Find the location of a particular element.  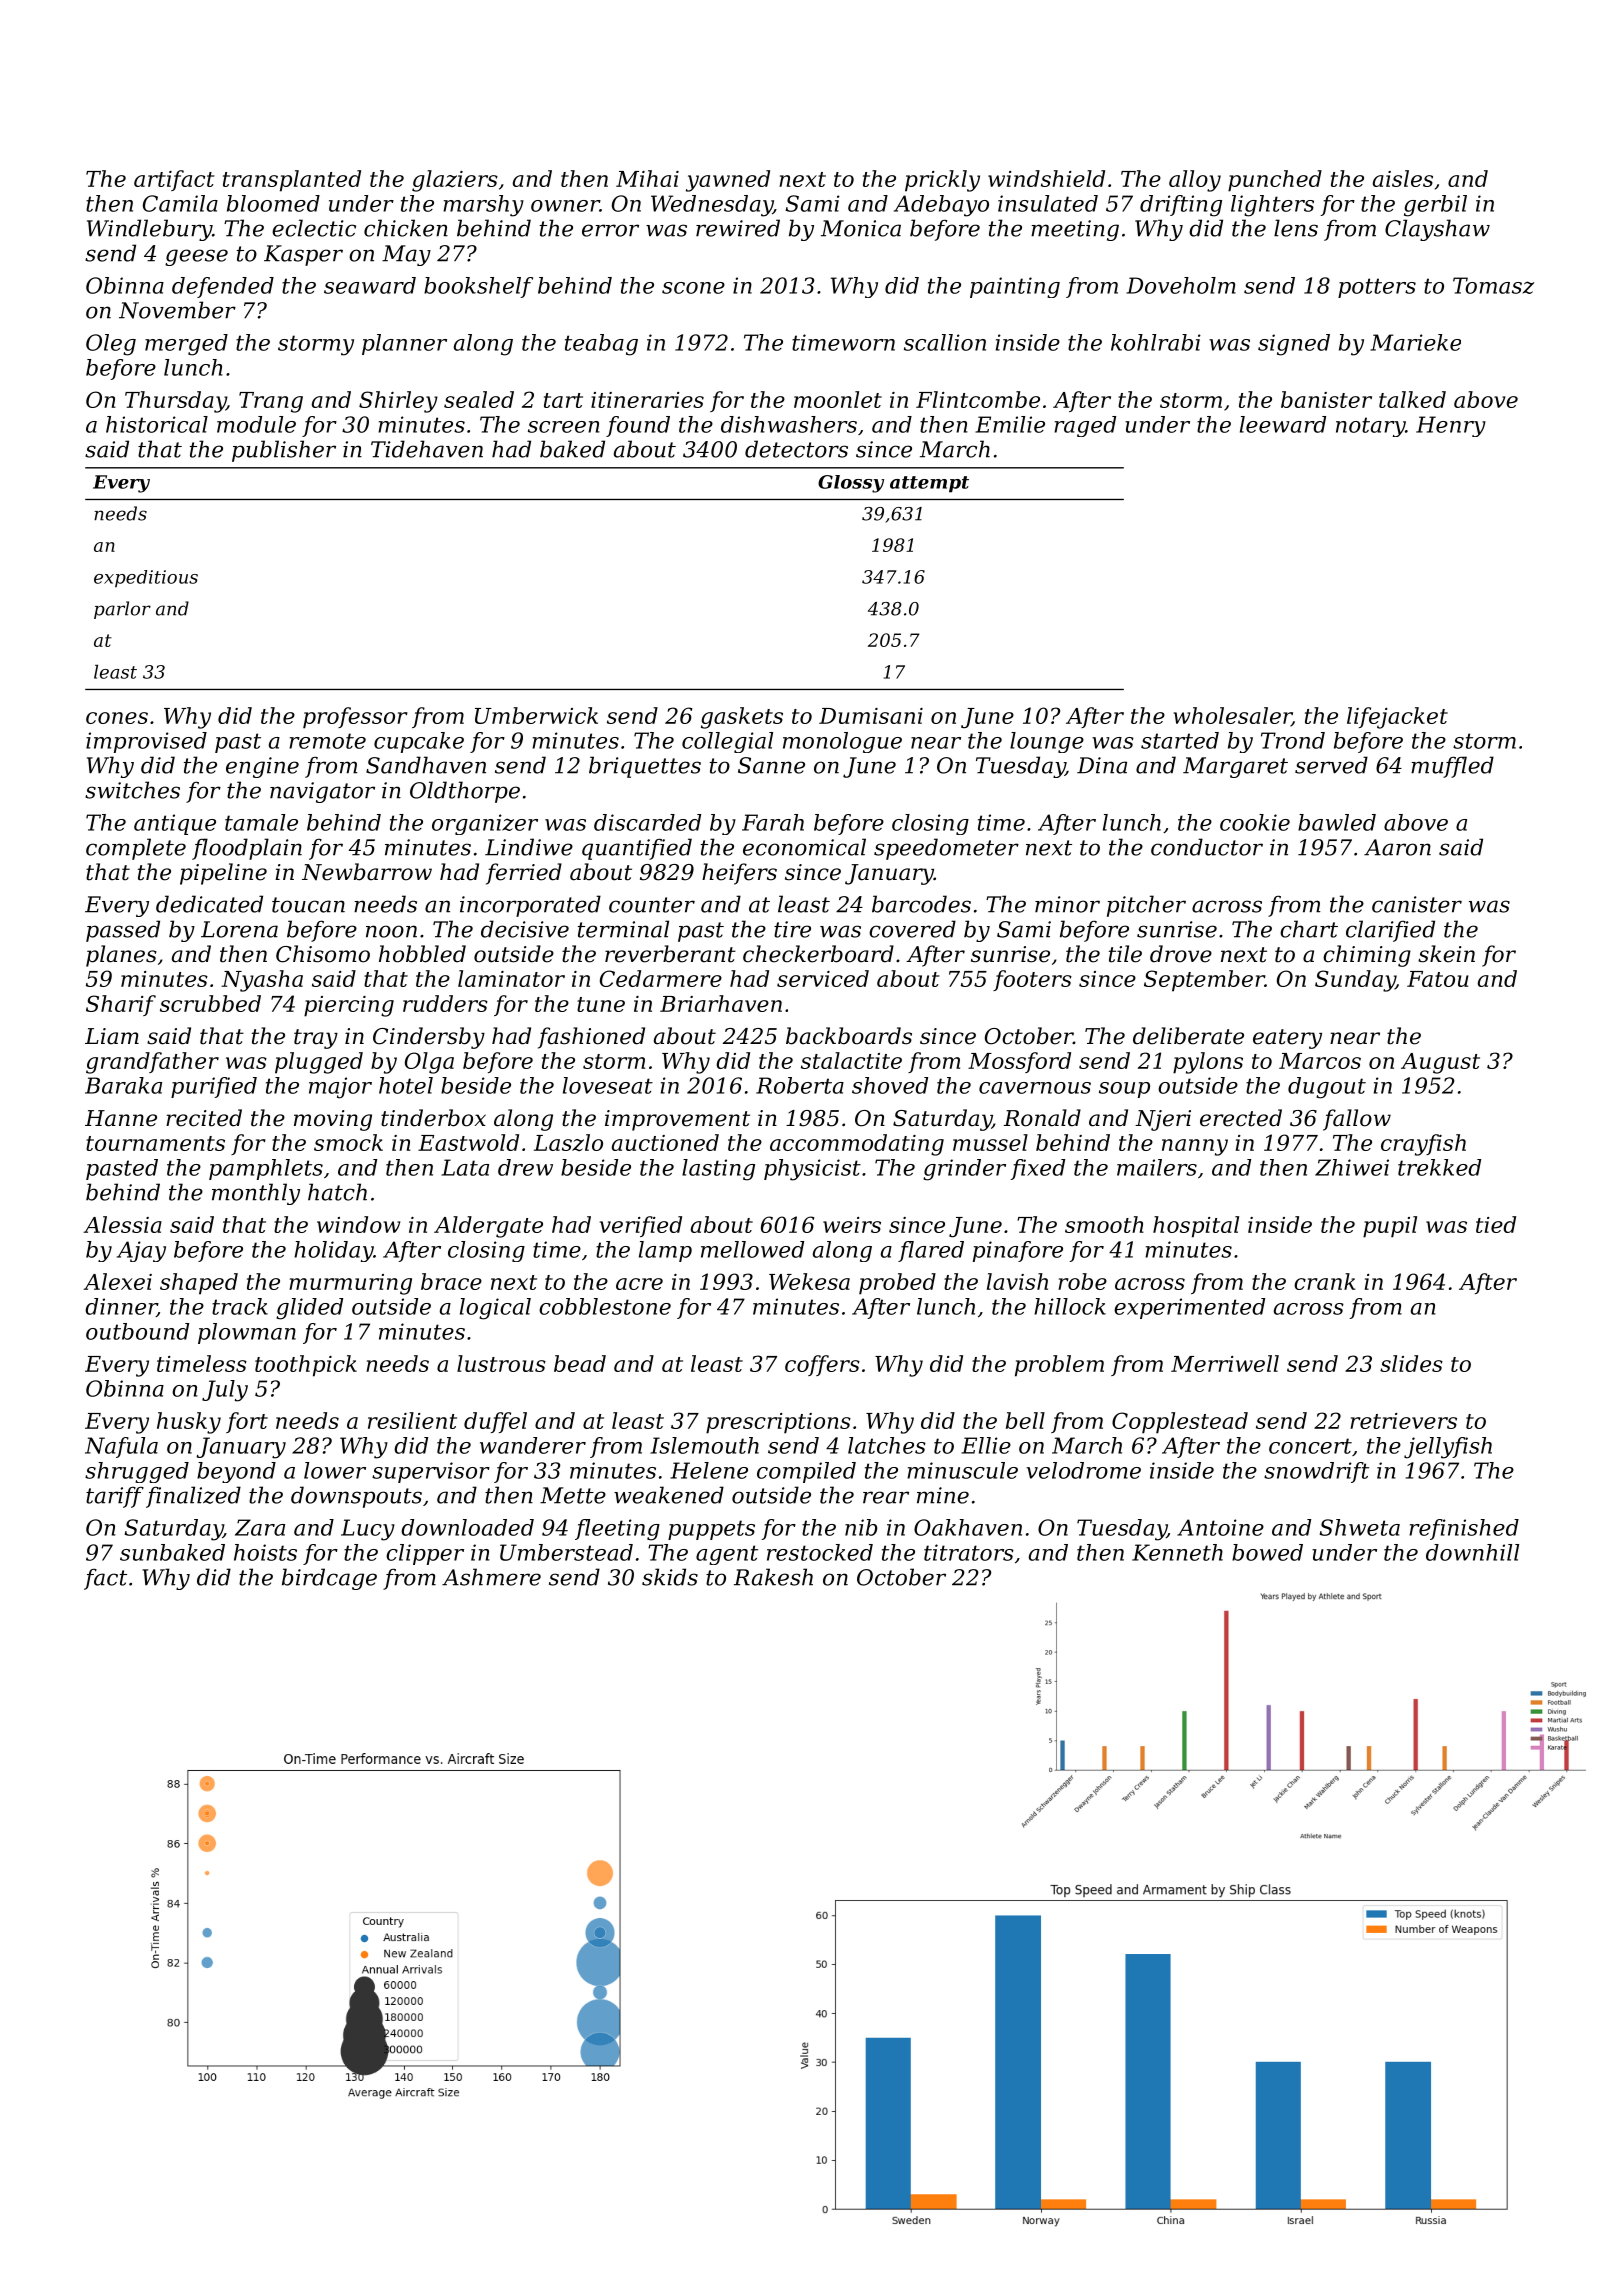

cobblestone is located at coordinates (605, 1306).
